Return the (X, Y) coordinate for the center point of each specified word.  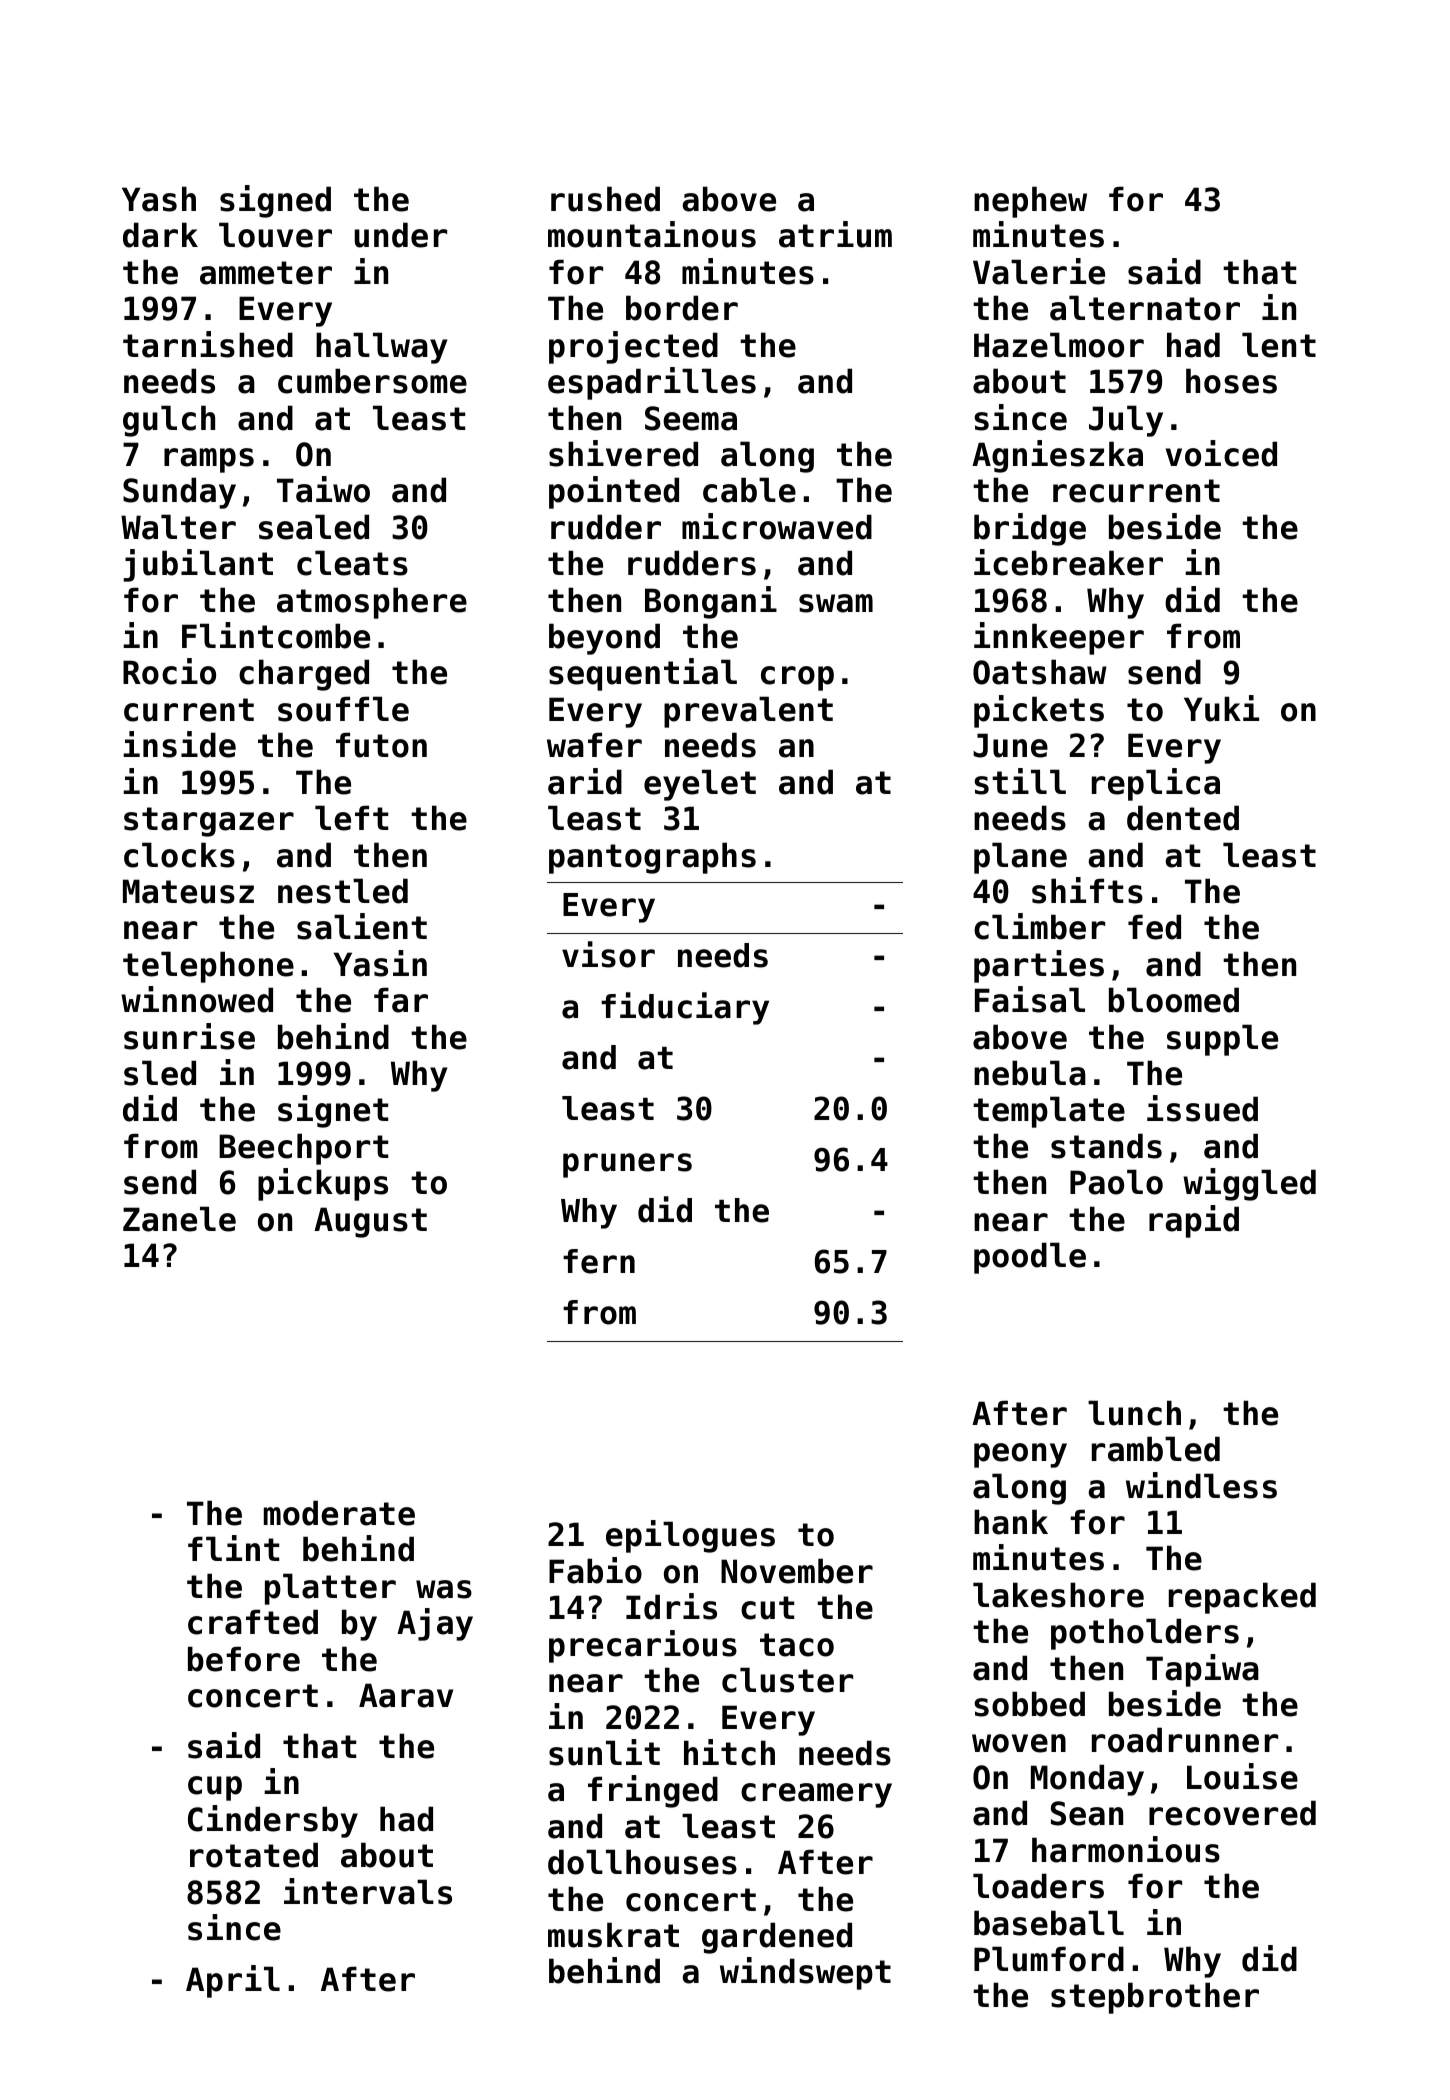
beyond (604, 639)
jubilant (198, 565)
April (233, 1981)
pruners (627, 1165)
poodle (1030, 1258)
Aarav (406, 1695)
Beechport (303, 1149)
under (400, 235)
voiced (1221, 453)
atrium (835, 234)
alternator (1145, 308)
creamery (816, 1795)
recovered (1232, 1813)
